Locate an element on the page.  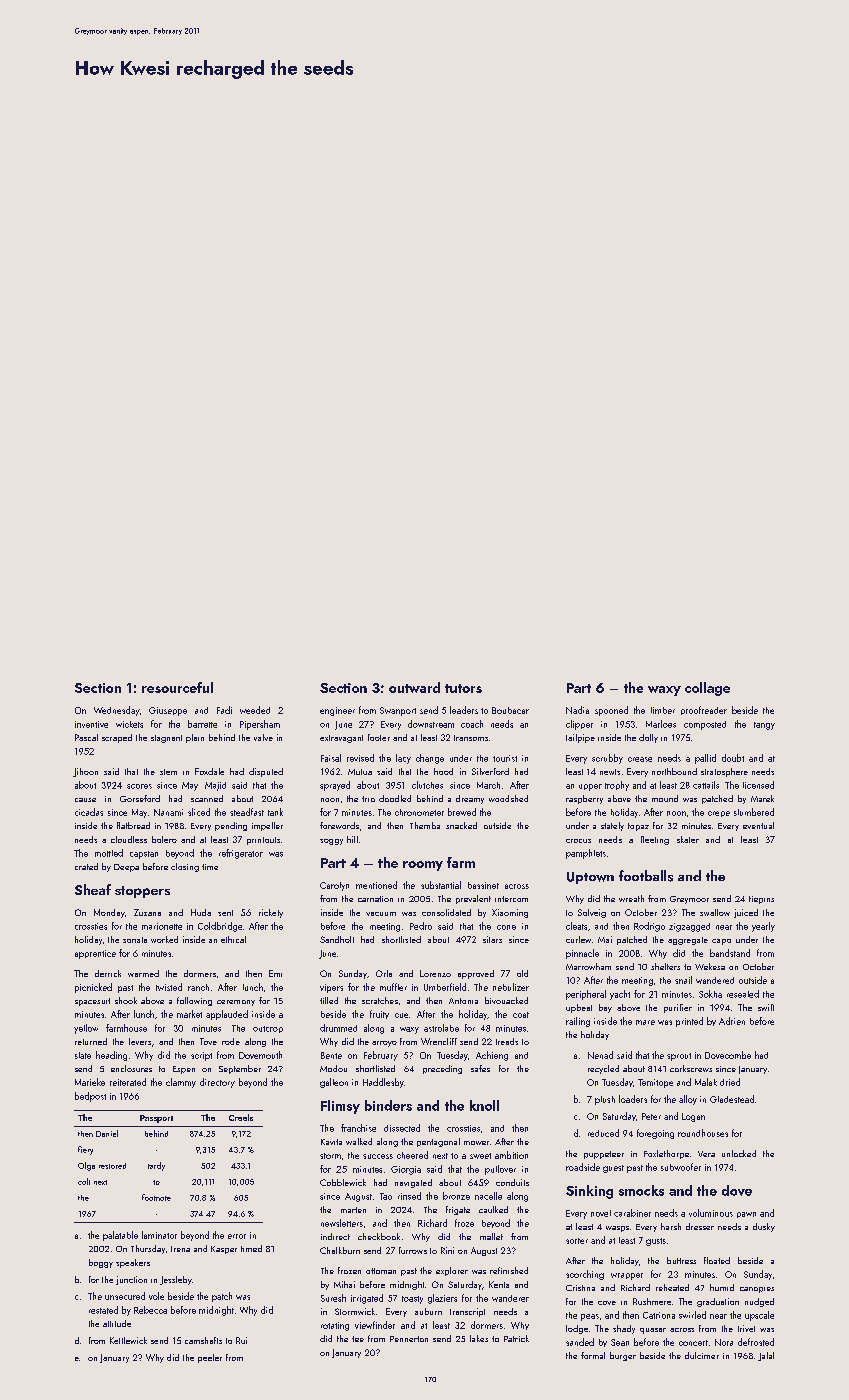
Tao is located at coordinates (386, 1196).
